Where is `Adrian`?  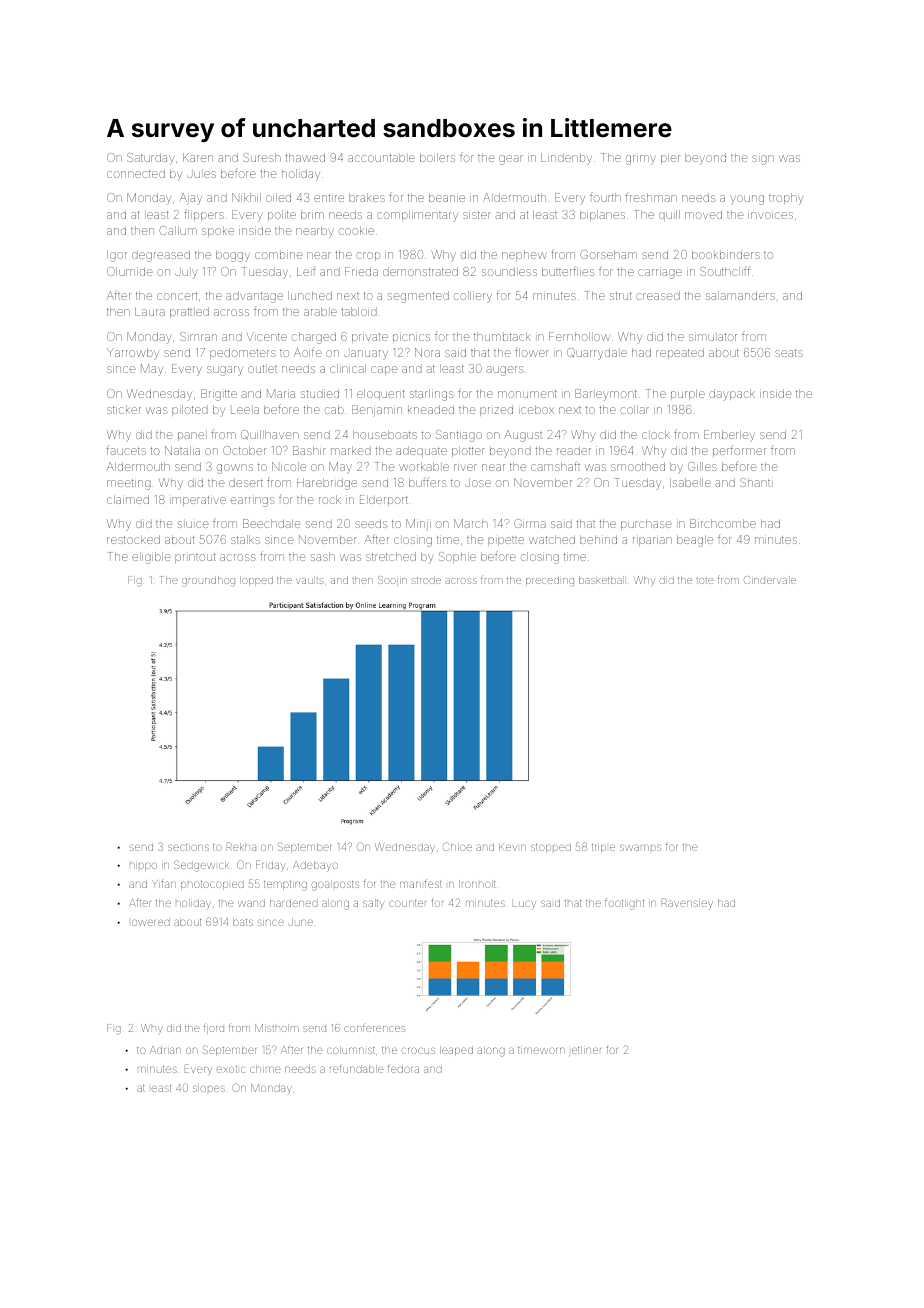
Adrian is located at coordinates (165, 1050).
